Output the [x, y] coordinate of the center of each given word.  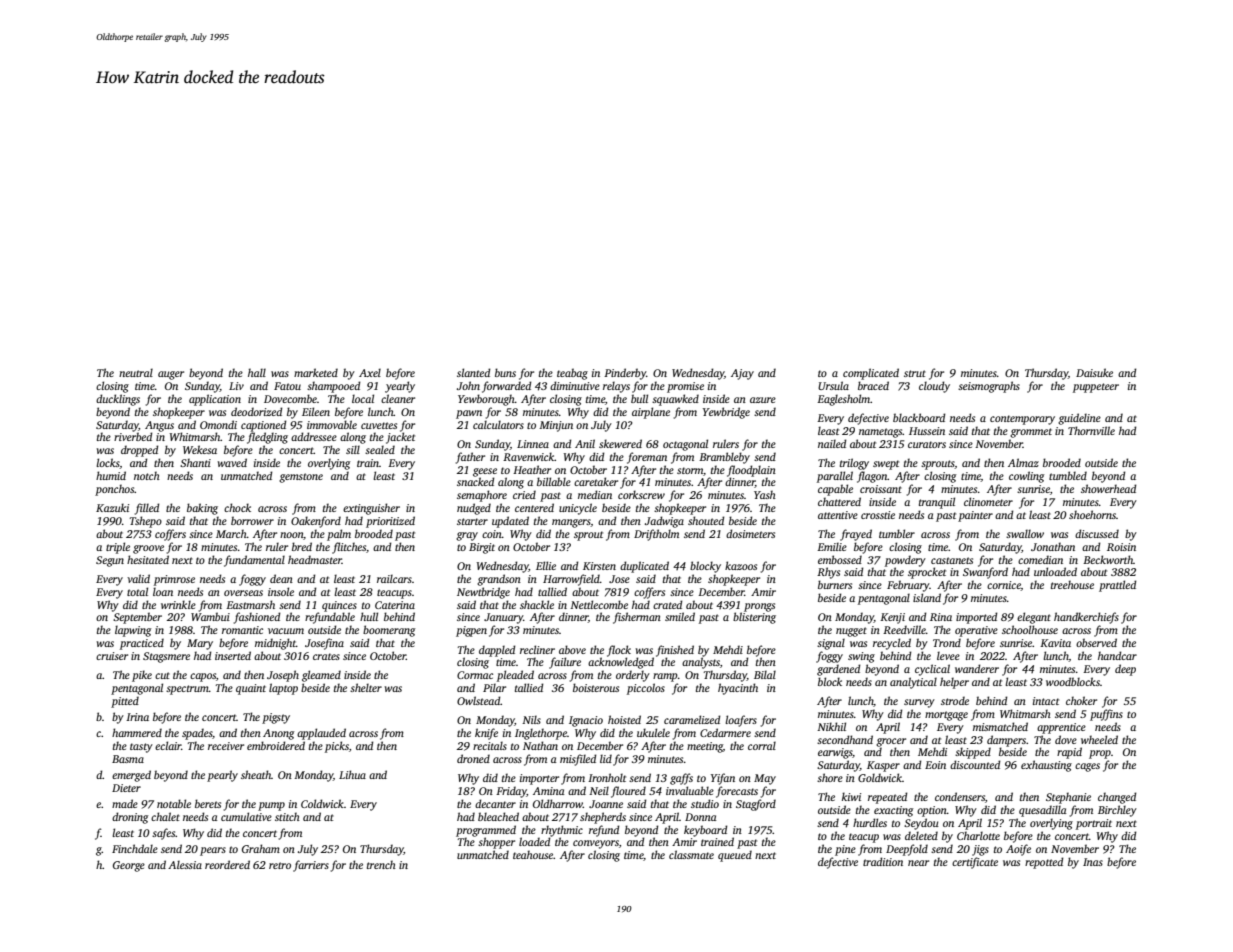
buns [505, 372]
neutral [136, 372]
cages [1087, 767]
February [908, 586]
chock [237, 507]
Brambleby [724, 458]
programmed [486, 831]
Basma [128, 759]
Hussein [927, 431]
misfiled [578, 760]
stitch [287, 816]
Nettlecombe [599, 604]
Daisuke [1094, 372]
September [137, 618]
